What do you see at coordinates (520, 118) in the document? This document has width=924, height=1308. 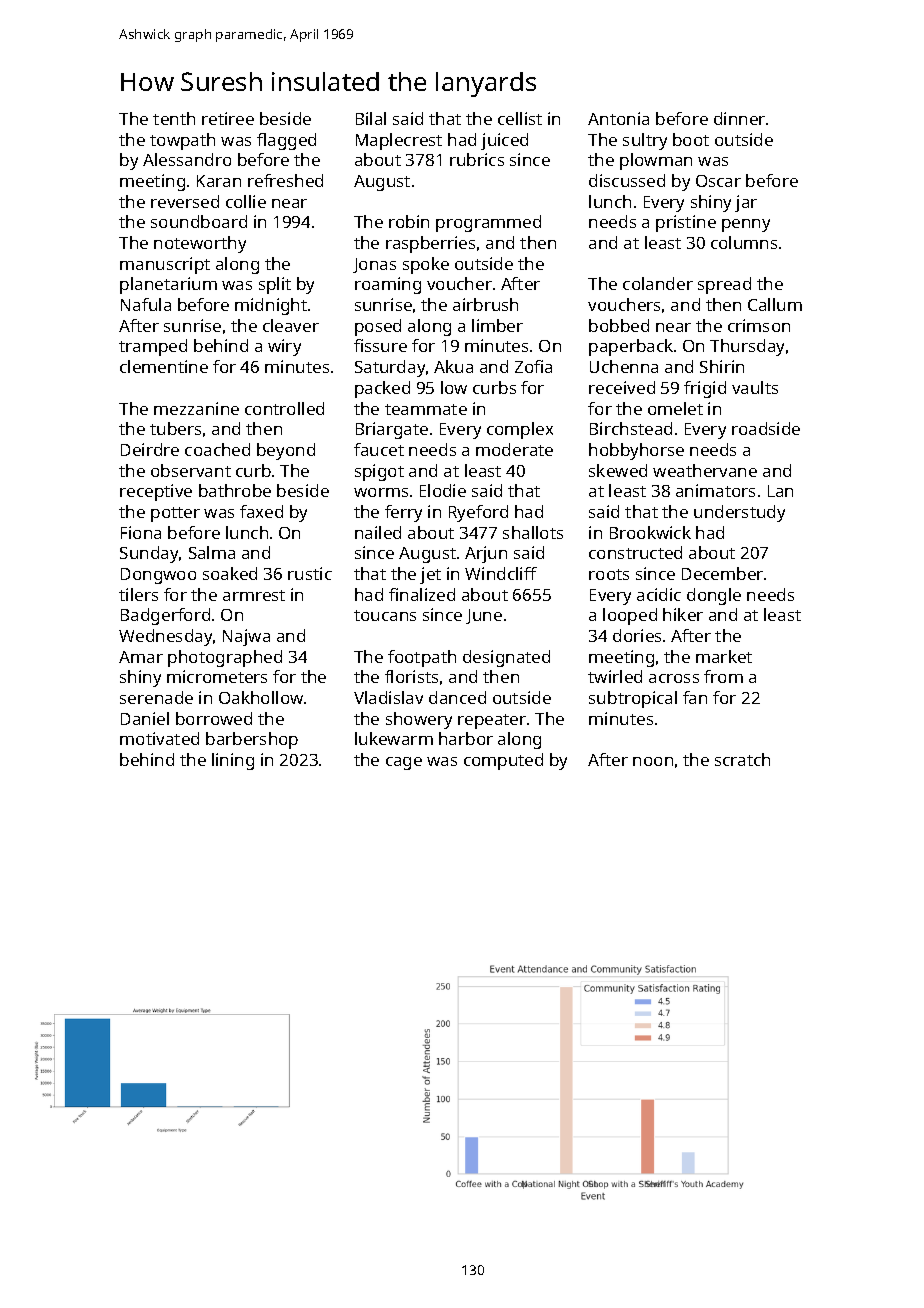 I see `cellist` at bounding box center [520, 118].
